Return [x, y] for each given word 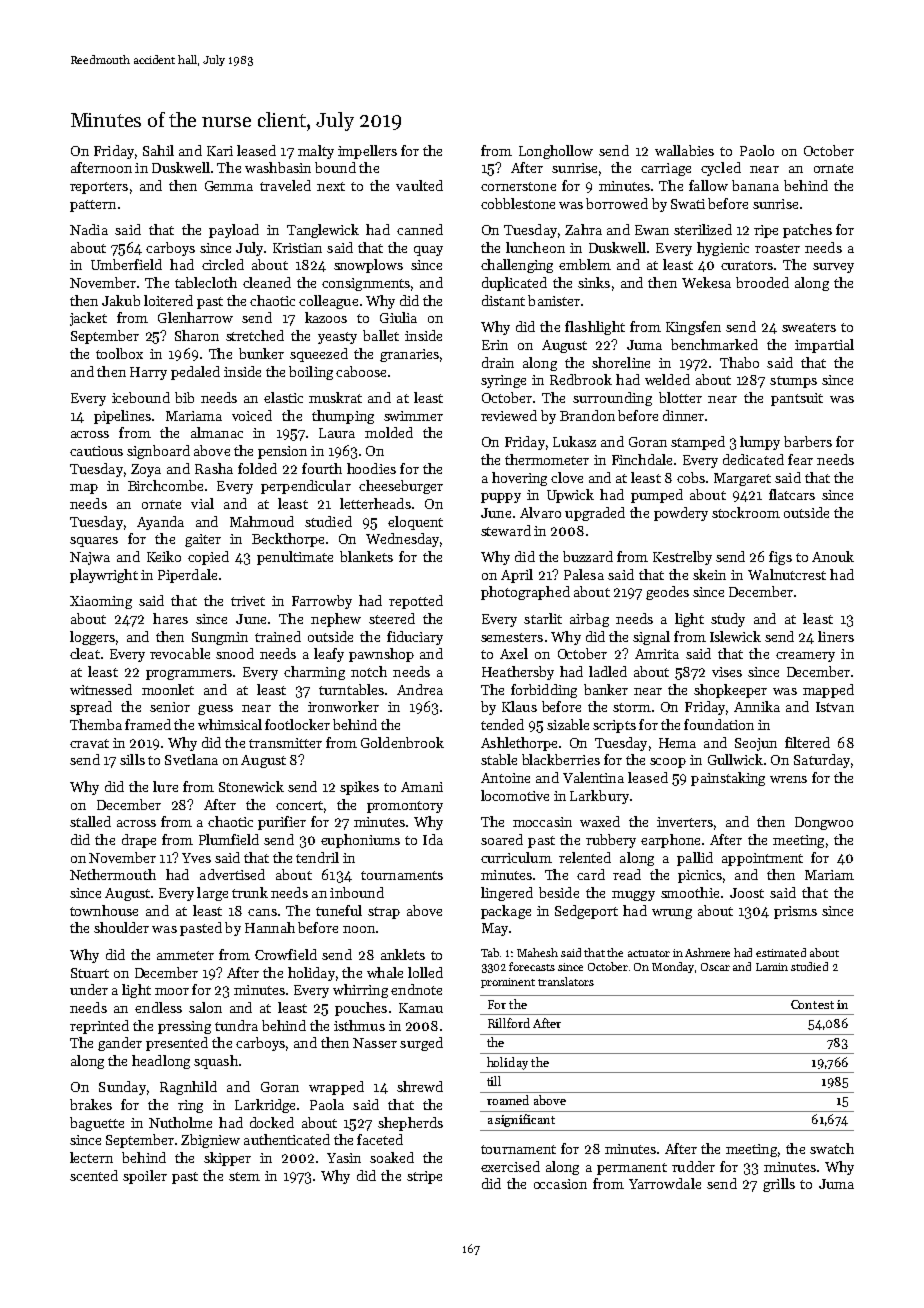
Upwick [570, 496]
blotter [680, 397]
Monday [673, 967]
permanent [632, 1169]
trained [278, 636]
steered [392, 618]
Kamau [421, 1008]
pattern [93, 206]
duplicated [514, 284]
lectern [91, 1157]
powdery [681, 514]
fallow [708, 185]
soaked [392, 1157]
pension [282, 452]
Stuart [90, 973]
